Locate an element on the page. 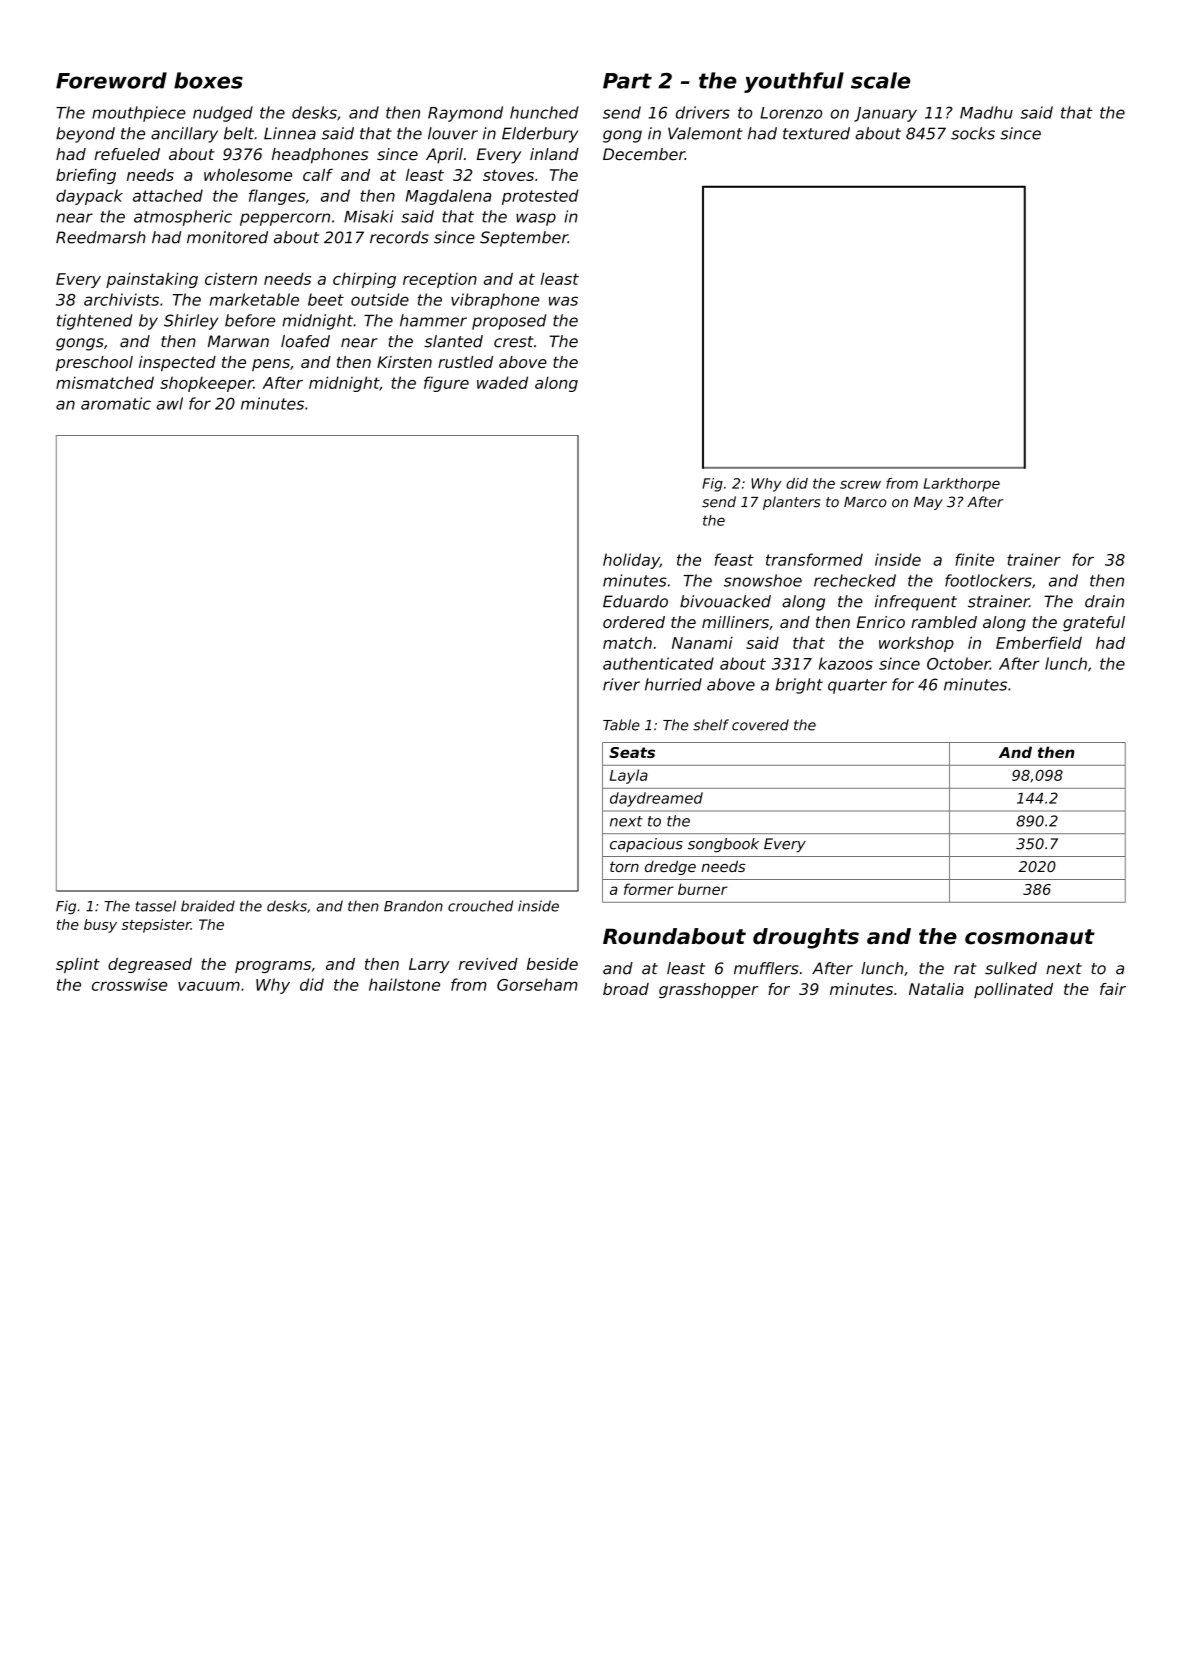  awl is located at coordinates (169, 403).
